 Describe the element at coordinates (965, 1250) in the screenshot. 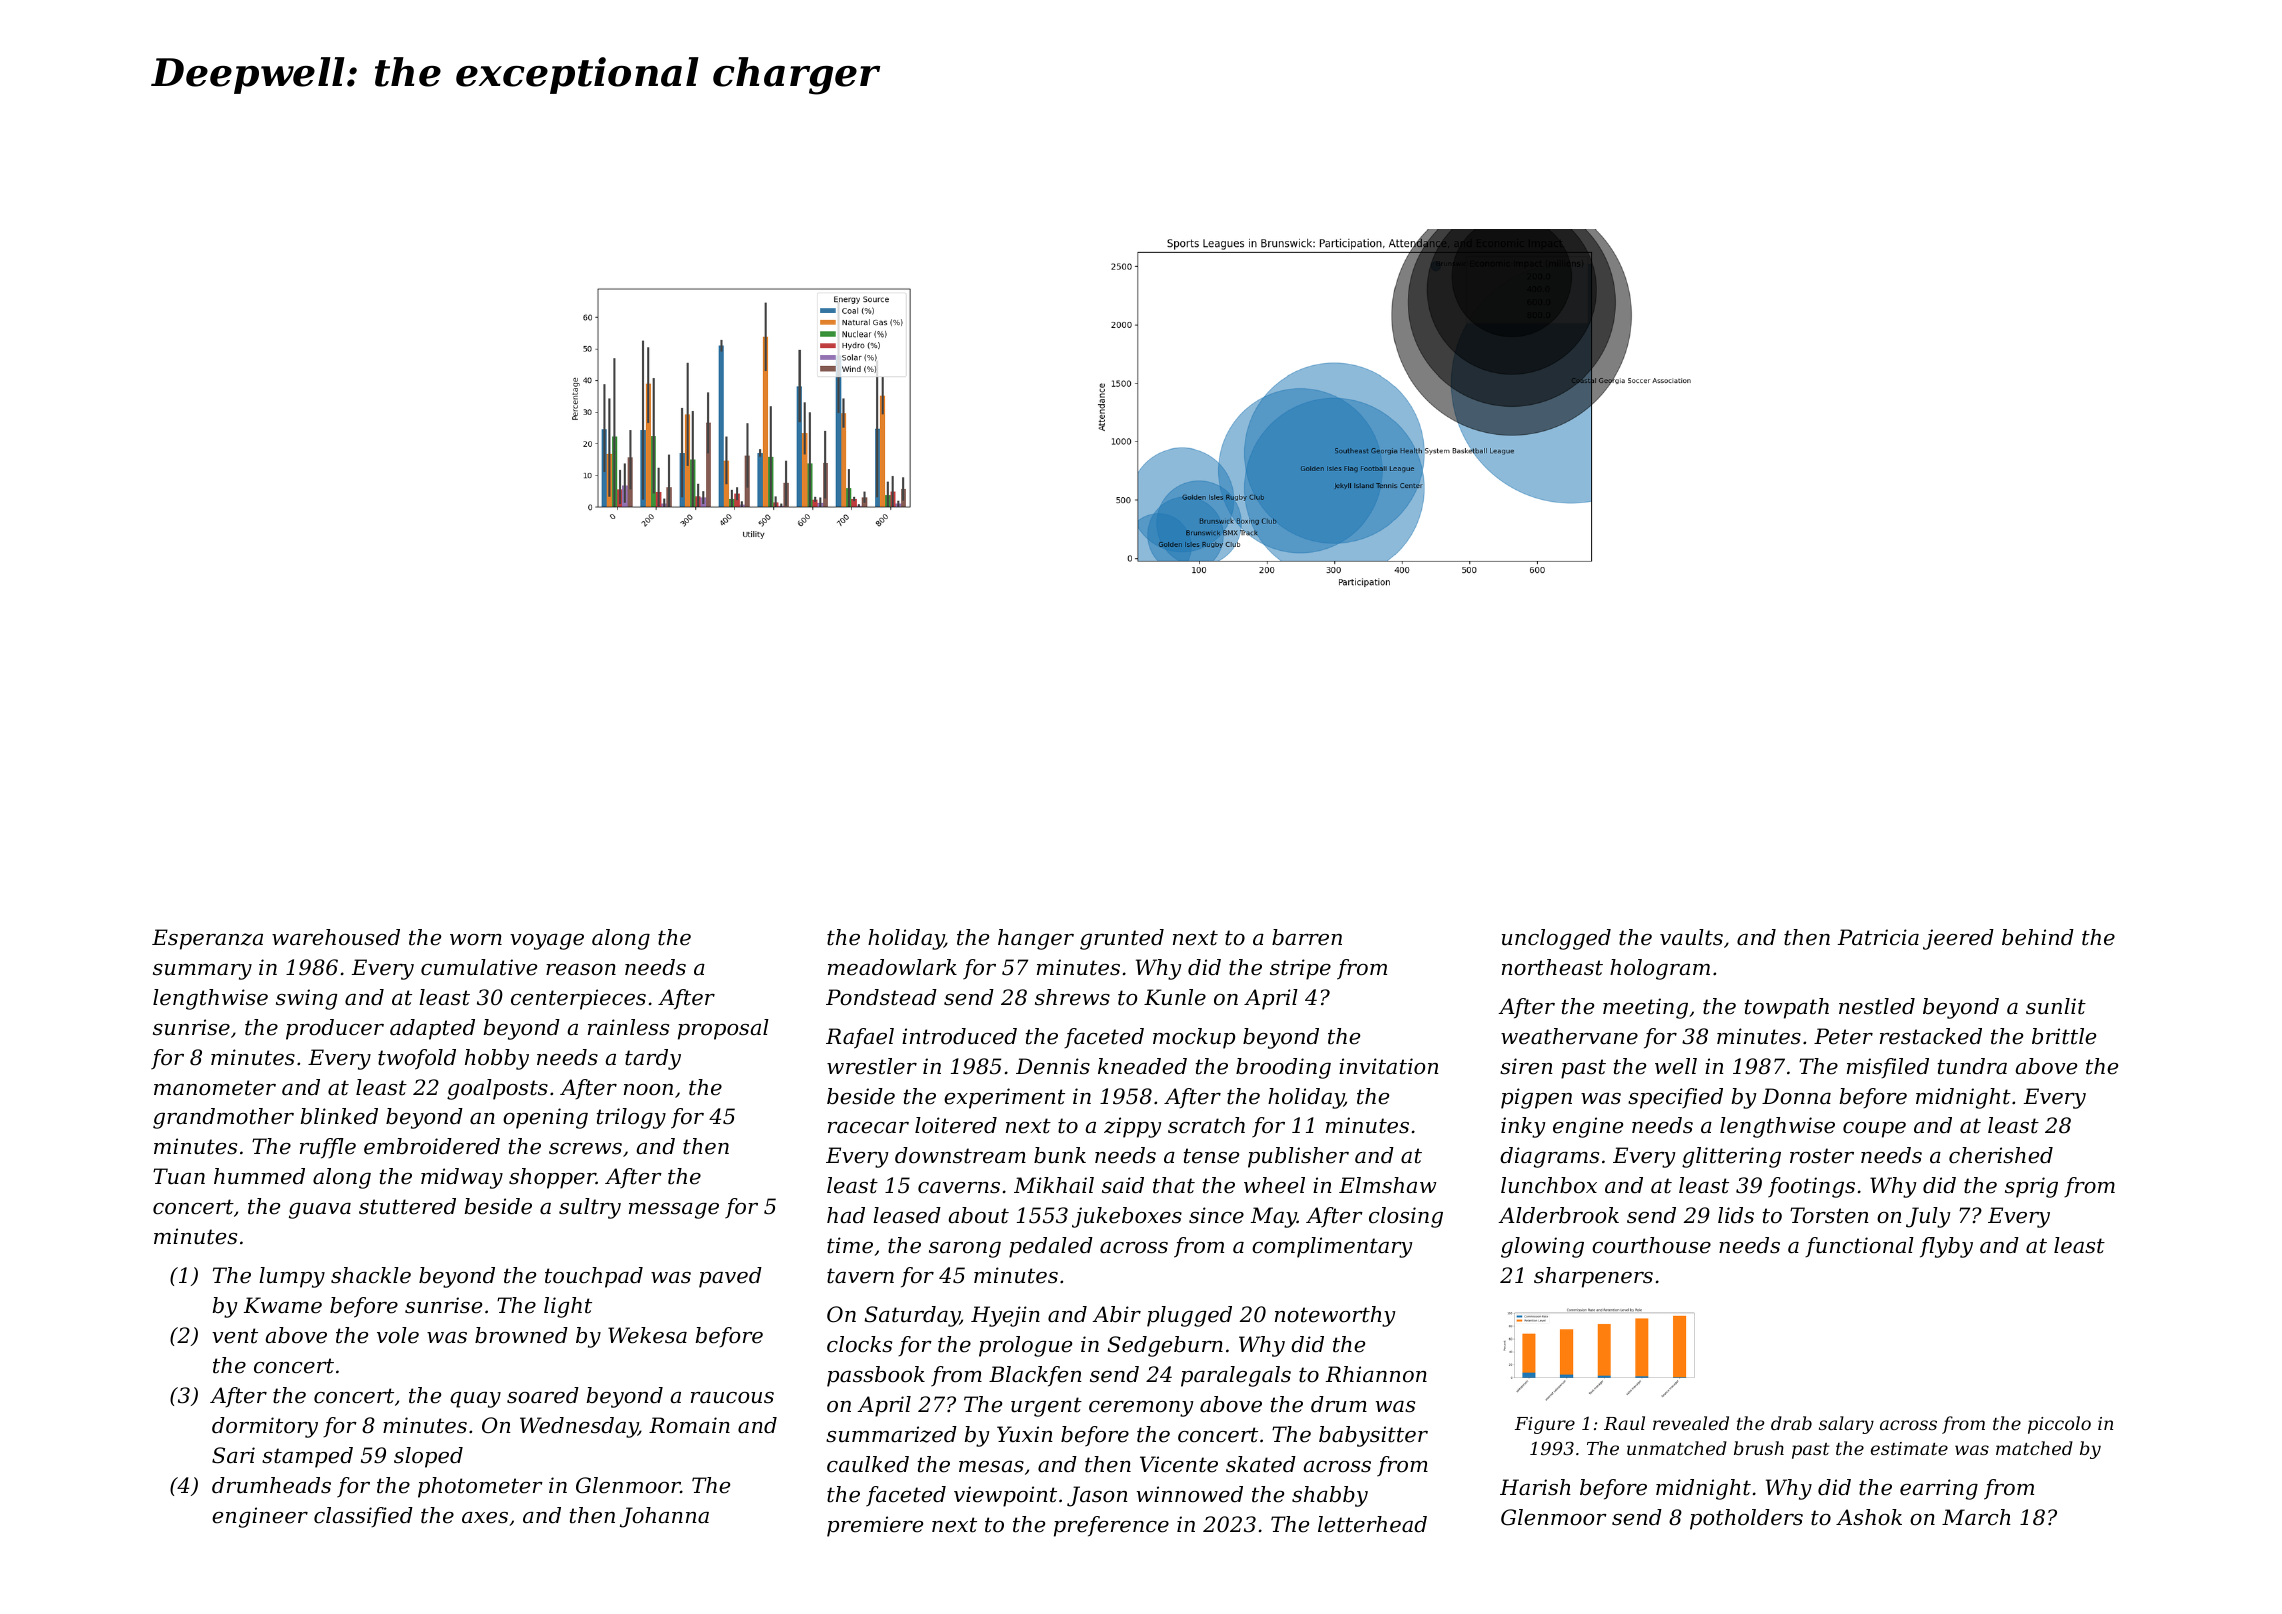

I see `sarong` at that location.
